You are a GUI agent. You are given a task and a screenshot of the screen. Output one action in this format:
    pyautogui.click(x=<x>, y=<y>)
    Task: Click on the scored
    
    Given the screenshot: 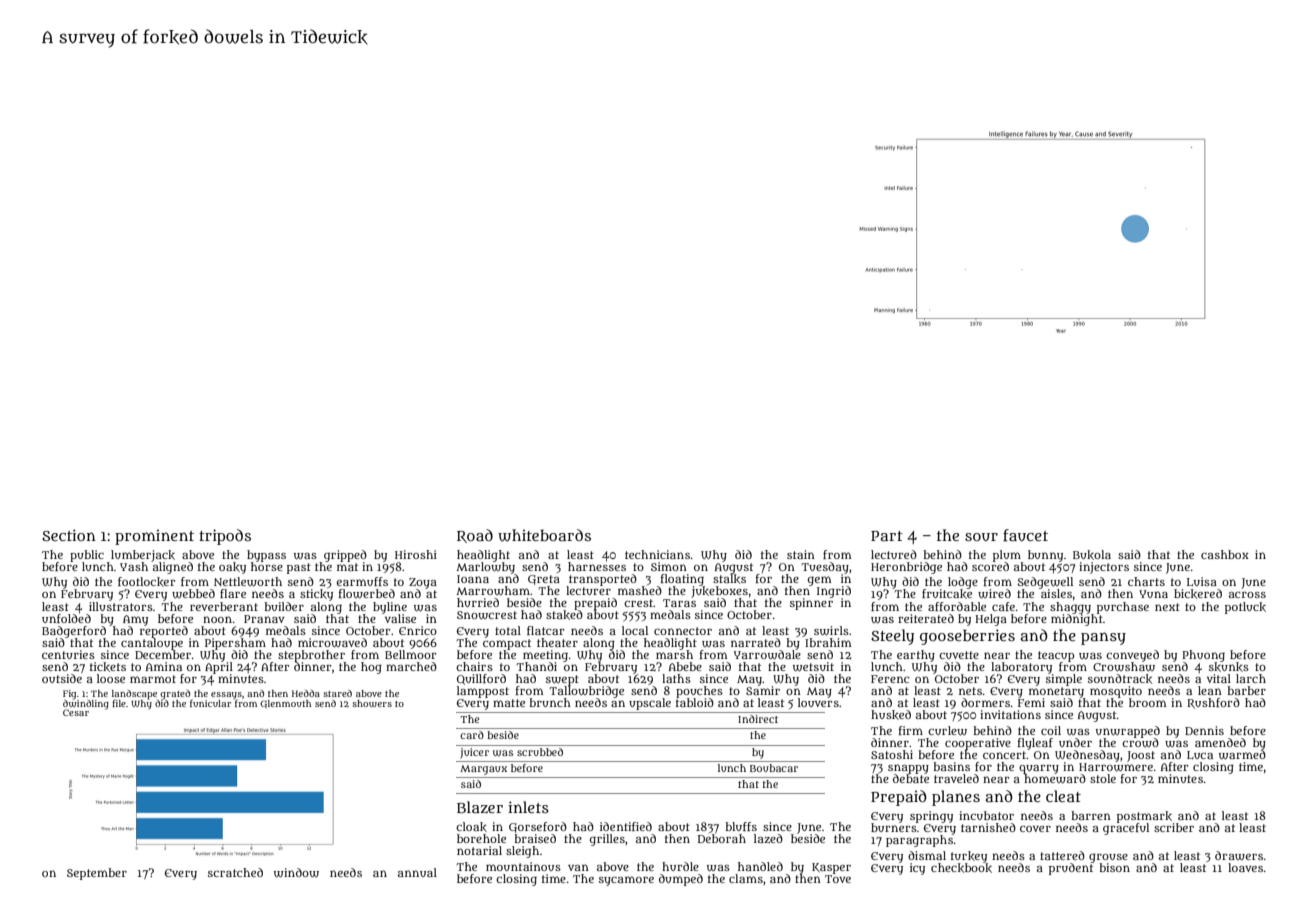 What is the action you would take?
    pyautogui.click(x=990, y=566)
